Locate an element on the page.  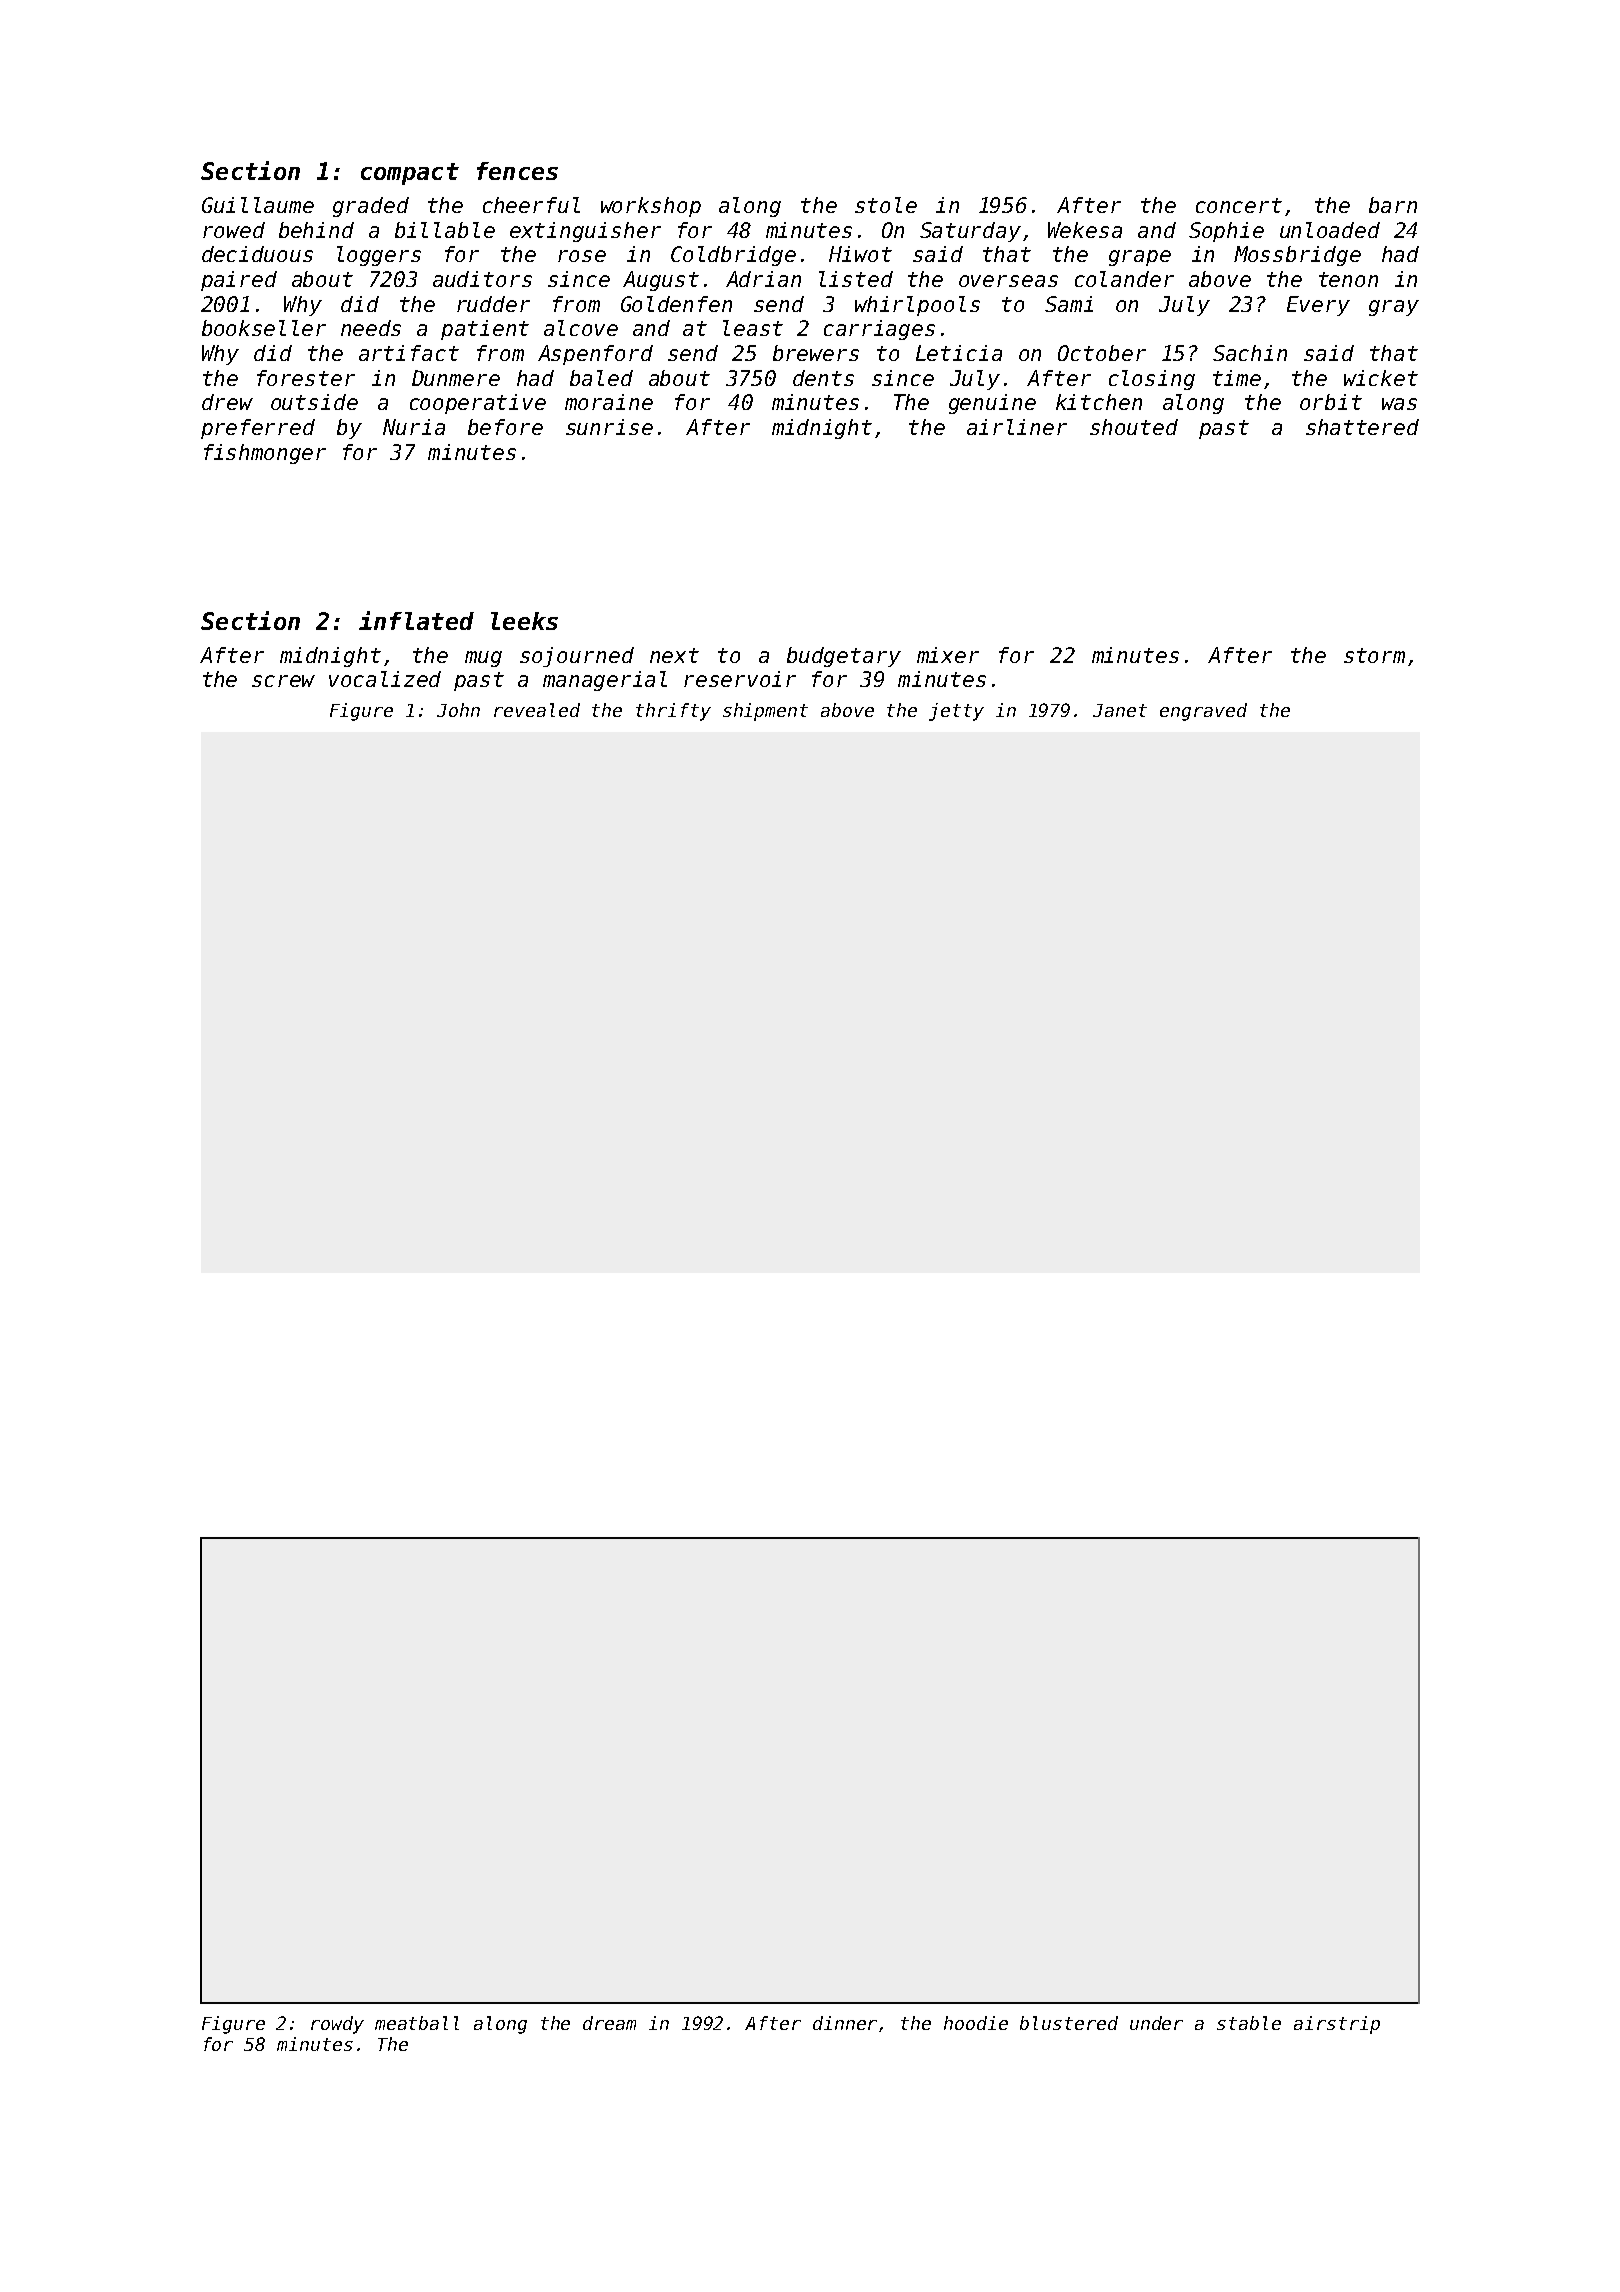
revealed is located at coordinates (537, 710).
